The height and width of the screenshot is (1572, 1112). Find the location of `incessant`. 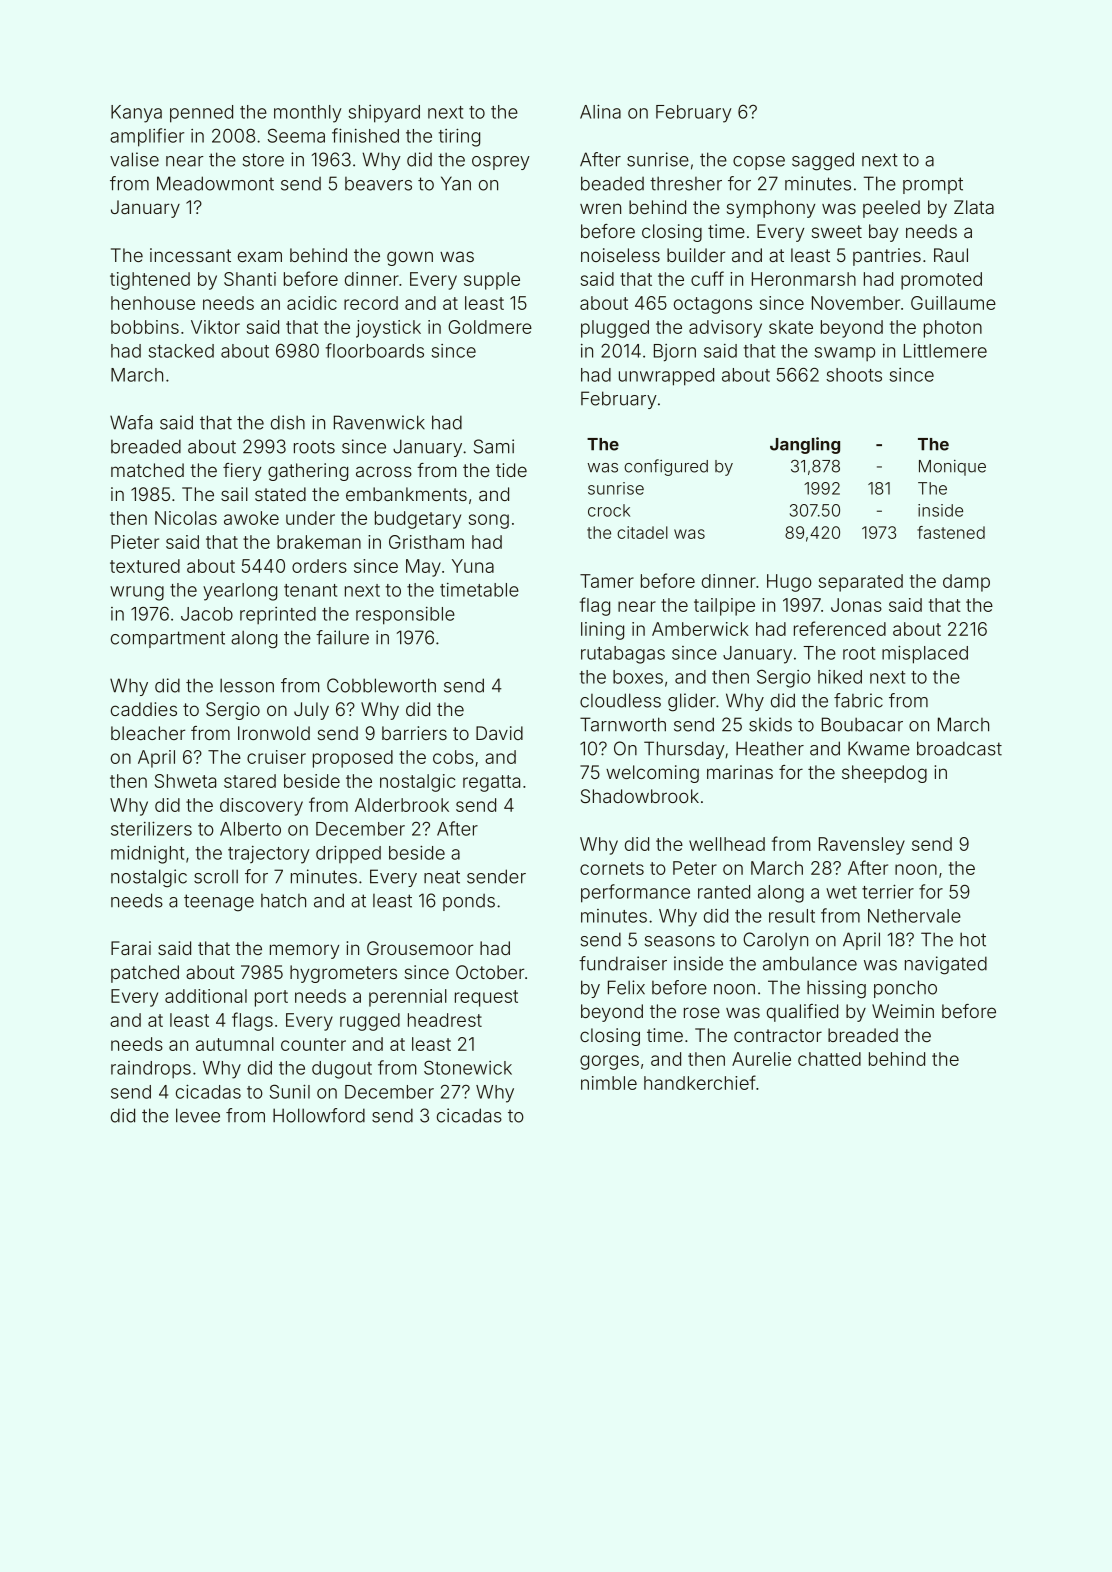

incessant is located at coordinates (190, 255).
